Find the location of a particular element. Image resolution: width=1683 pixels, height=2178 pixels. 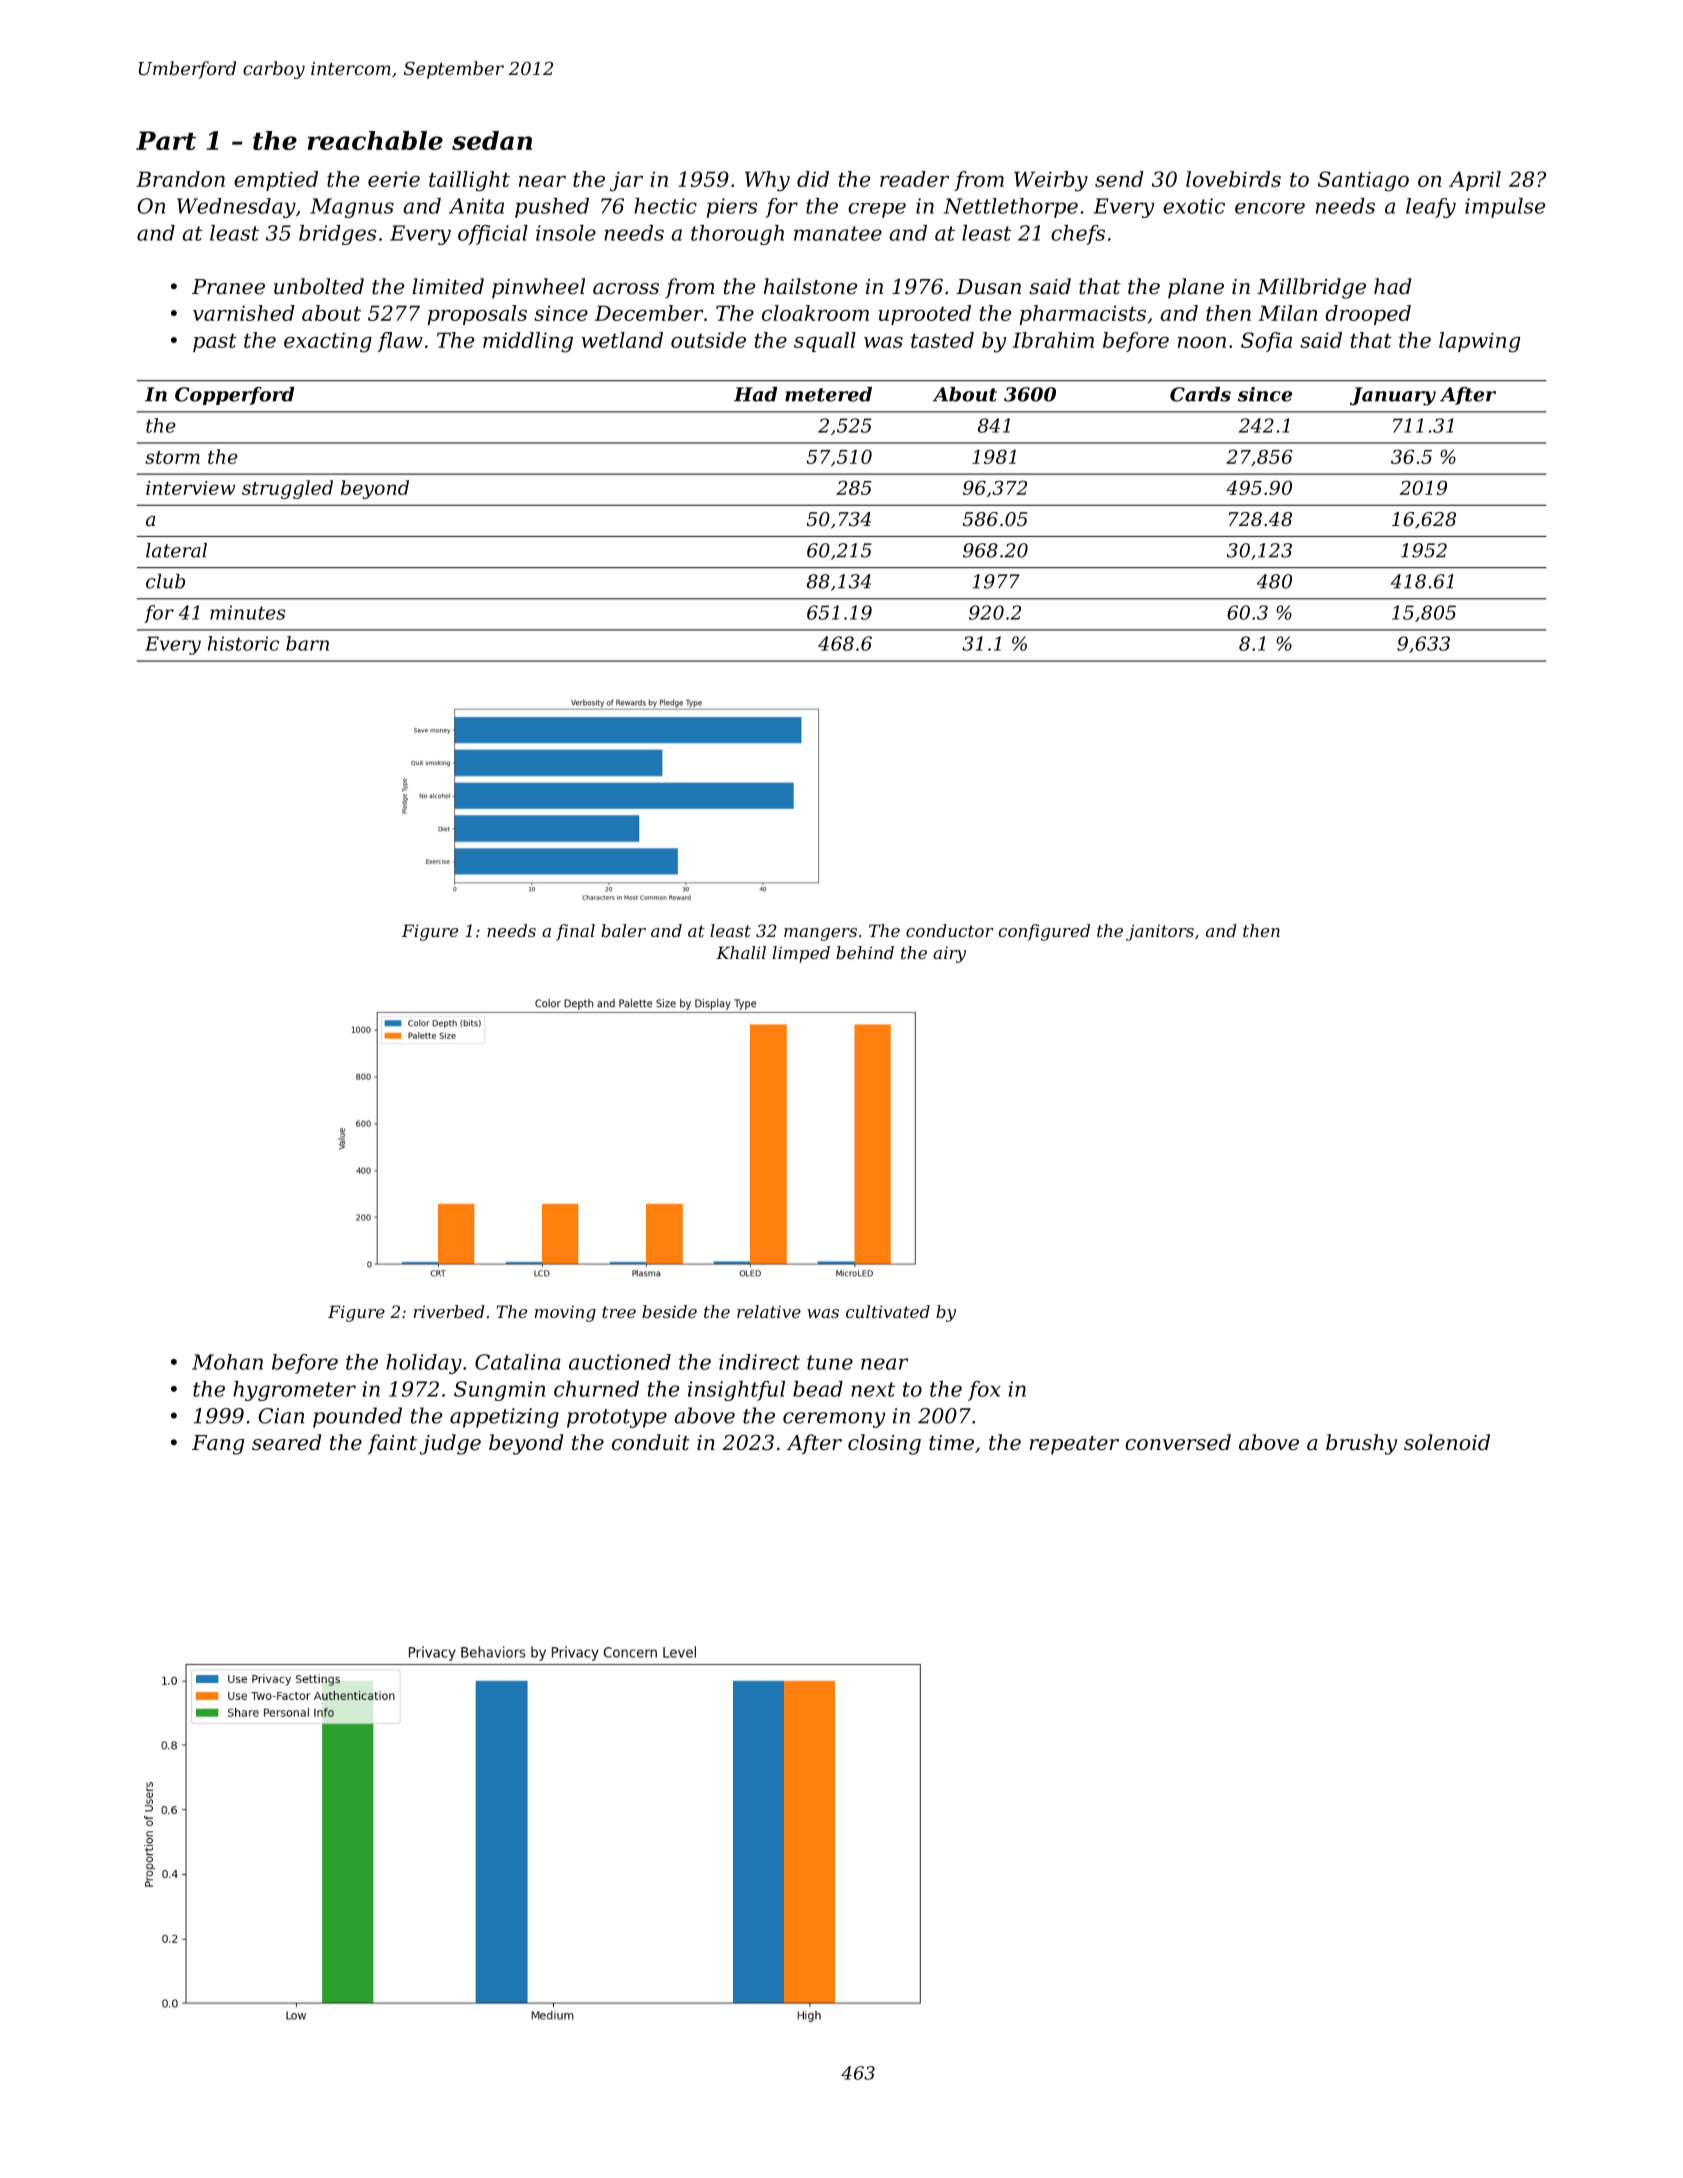

lapwing is located at coordinates (1479, 342).
